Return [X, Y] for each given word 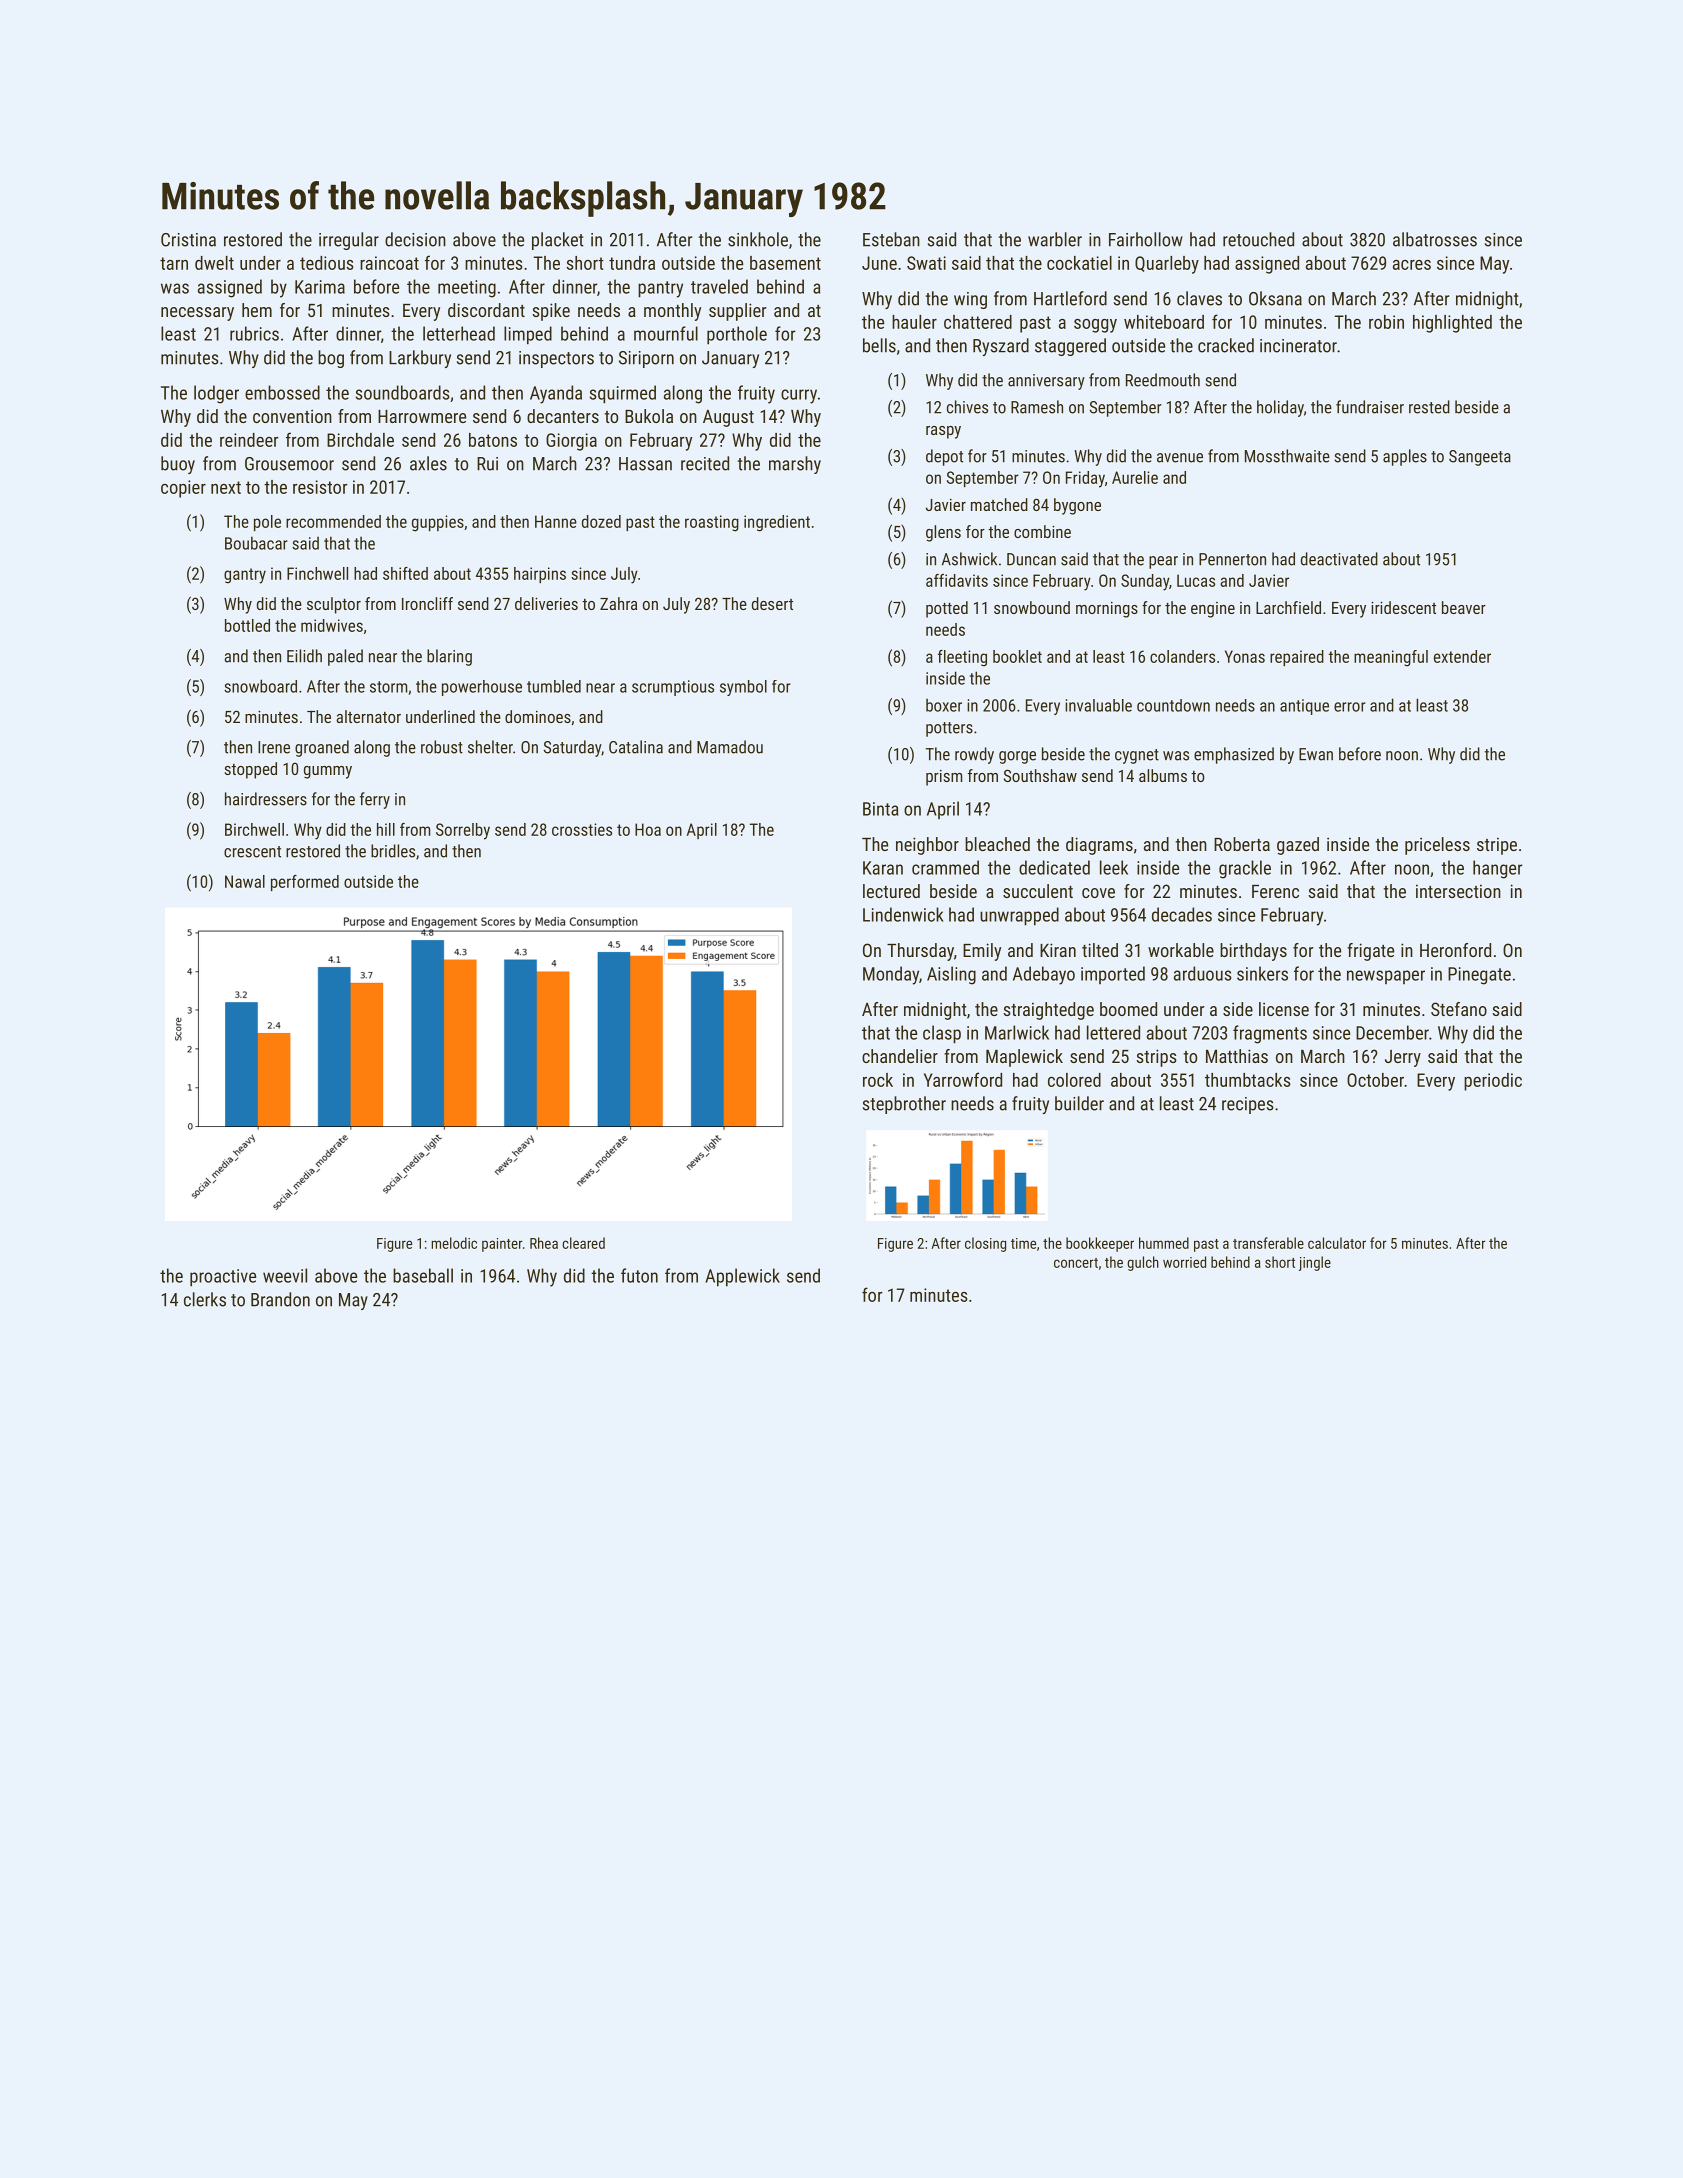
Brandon [280, 1299]
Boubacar [256, 543]
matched [999, 504]
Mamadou [730, 747]
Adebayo [1044, 975]
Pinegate [1479, 976]
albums [1163, 775]
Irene [274, 747]
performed [305, 883]
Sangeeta [1480, 458]
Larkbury [420, 359]
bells [879, 345]
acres [1412, 265]
